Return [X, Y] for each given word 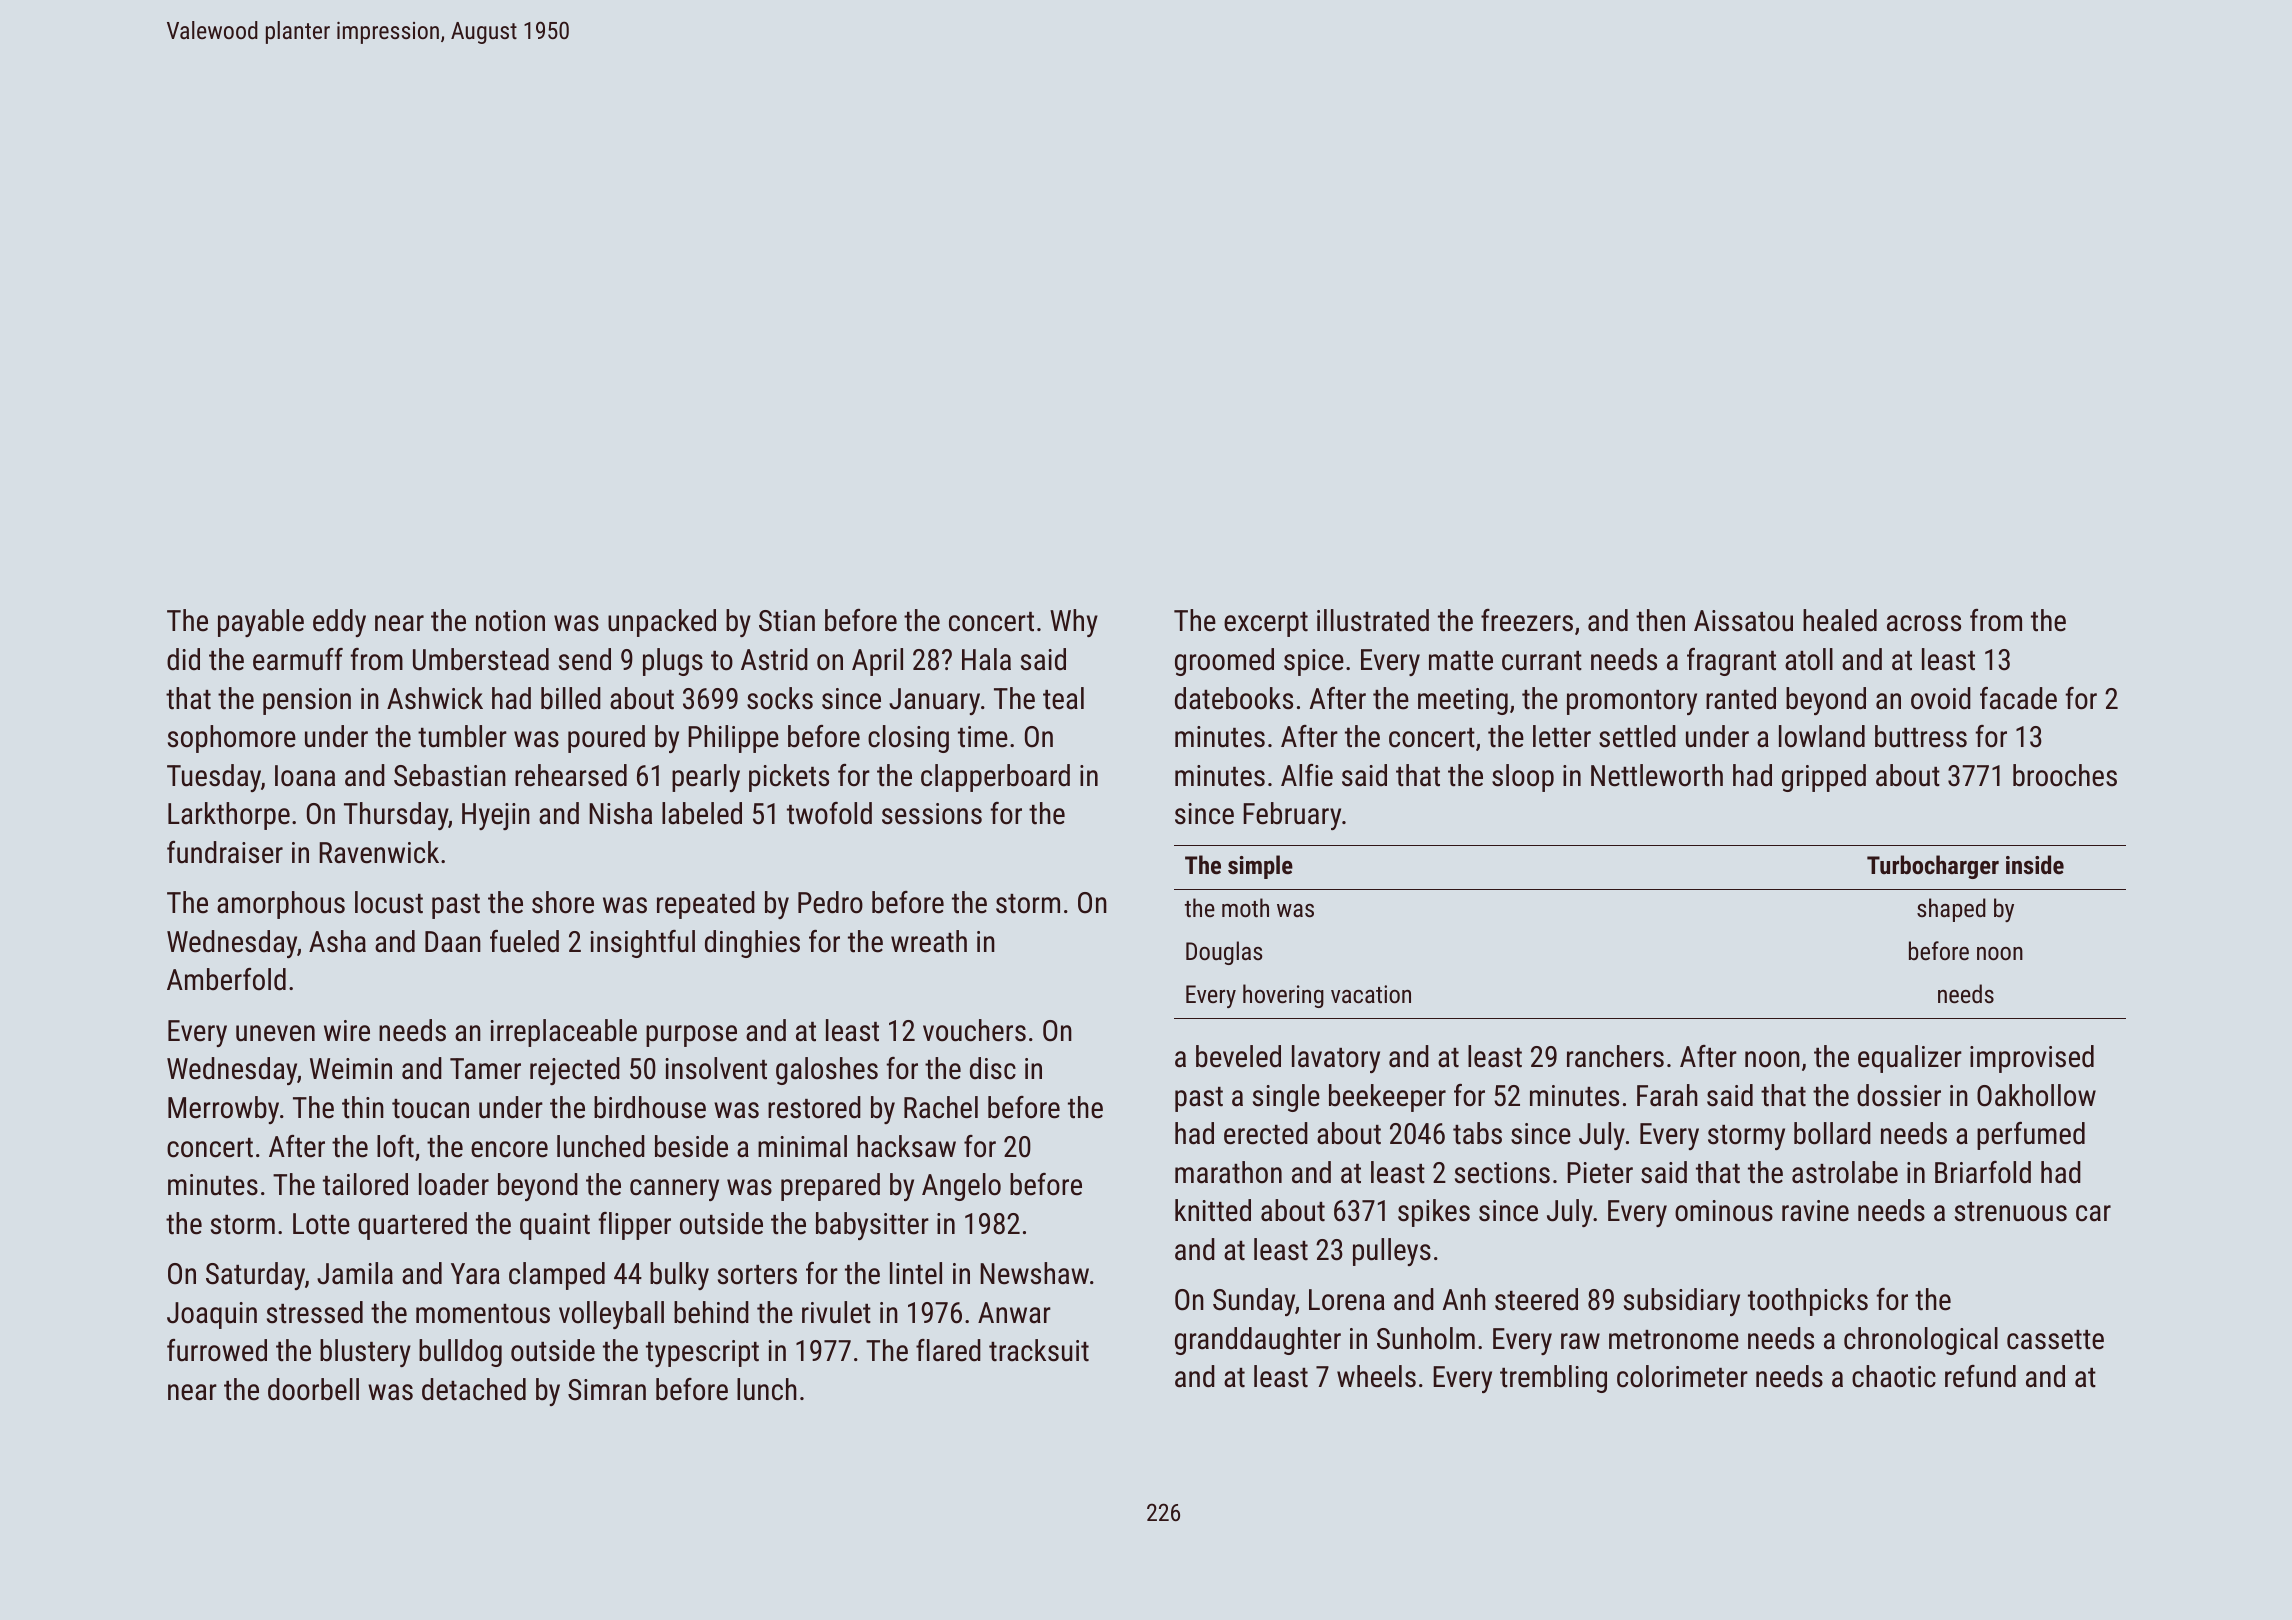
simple [1260, 867]
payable [261, 623]
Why [1074, 623]
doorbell [313, 1389]
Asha [337, 941]
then [1660, 620]
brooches [2065, 775]
